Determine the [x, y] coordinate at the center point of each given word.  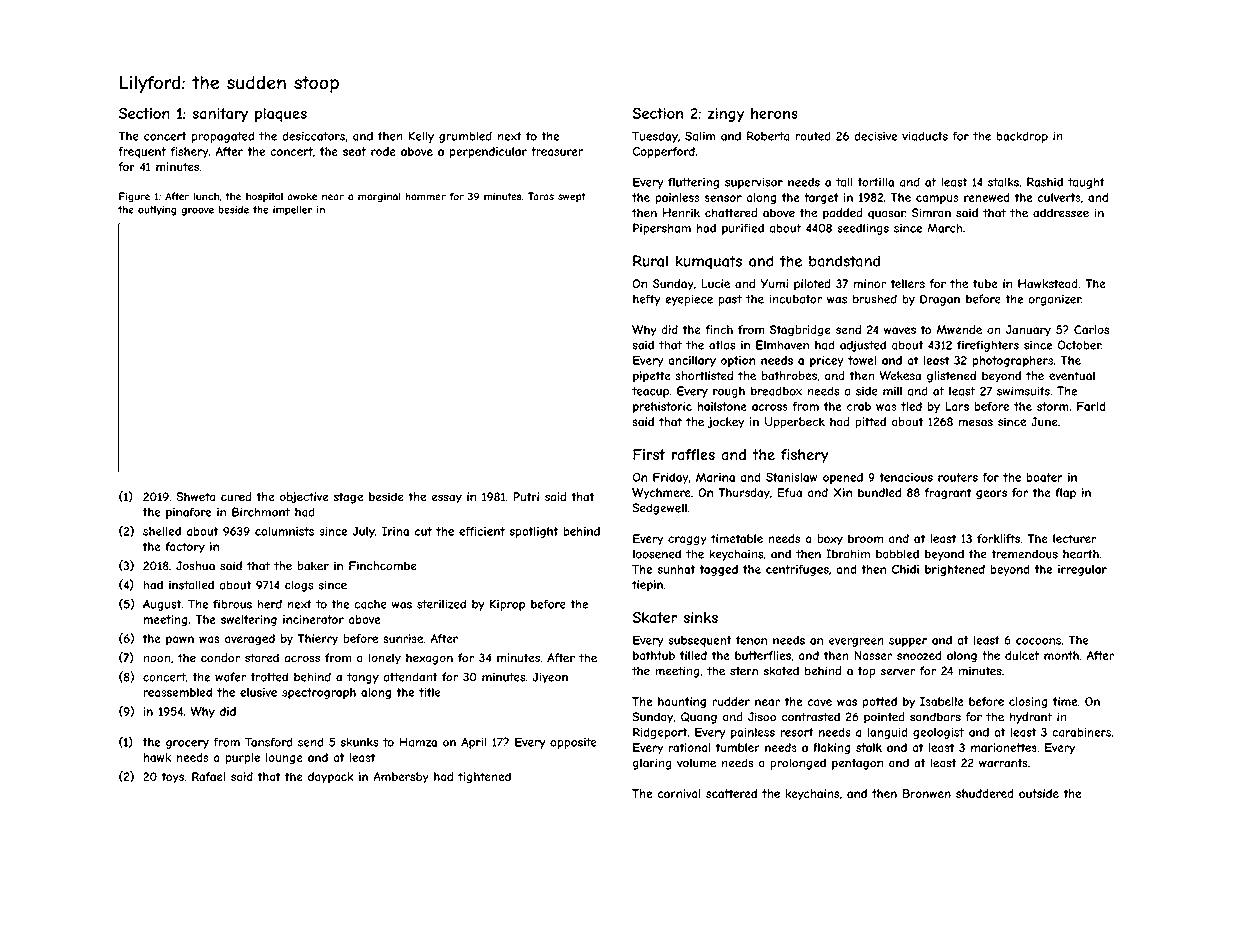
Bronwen [927, 793]
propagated [223, 137]
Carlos [1091, 330]
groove [197, 211]
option [738, 361]
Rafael [209, 776]
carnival [679, 793]
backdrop [1022, 137]
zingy [726, 115]
